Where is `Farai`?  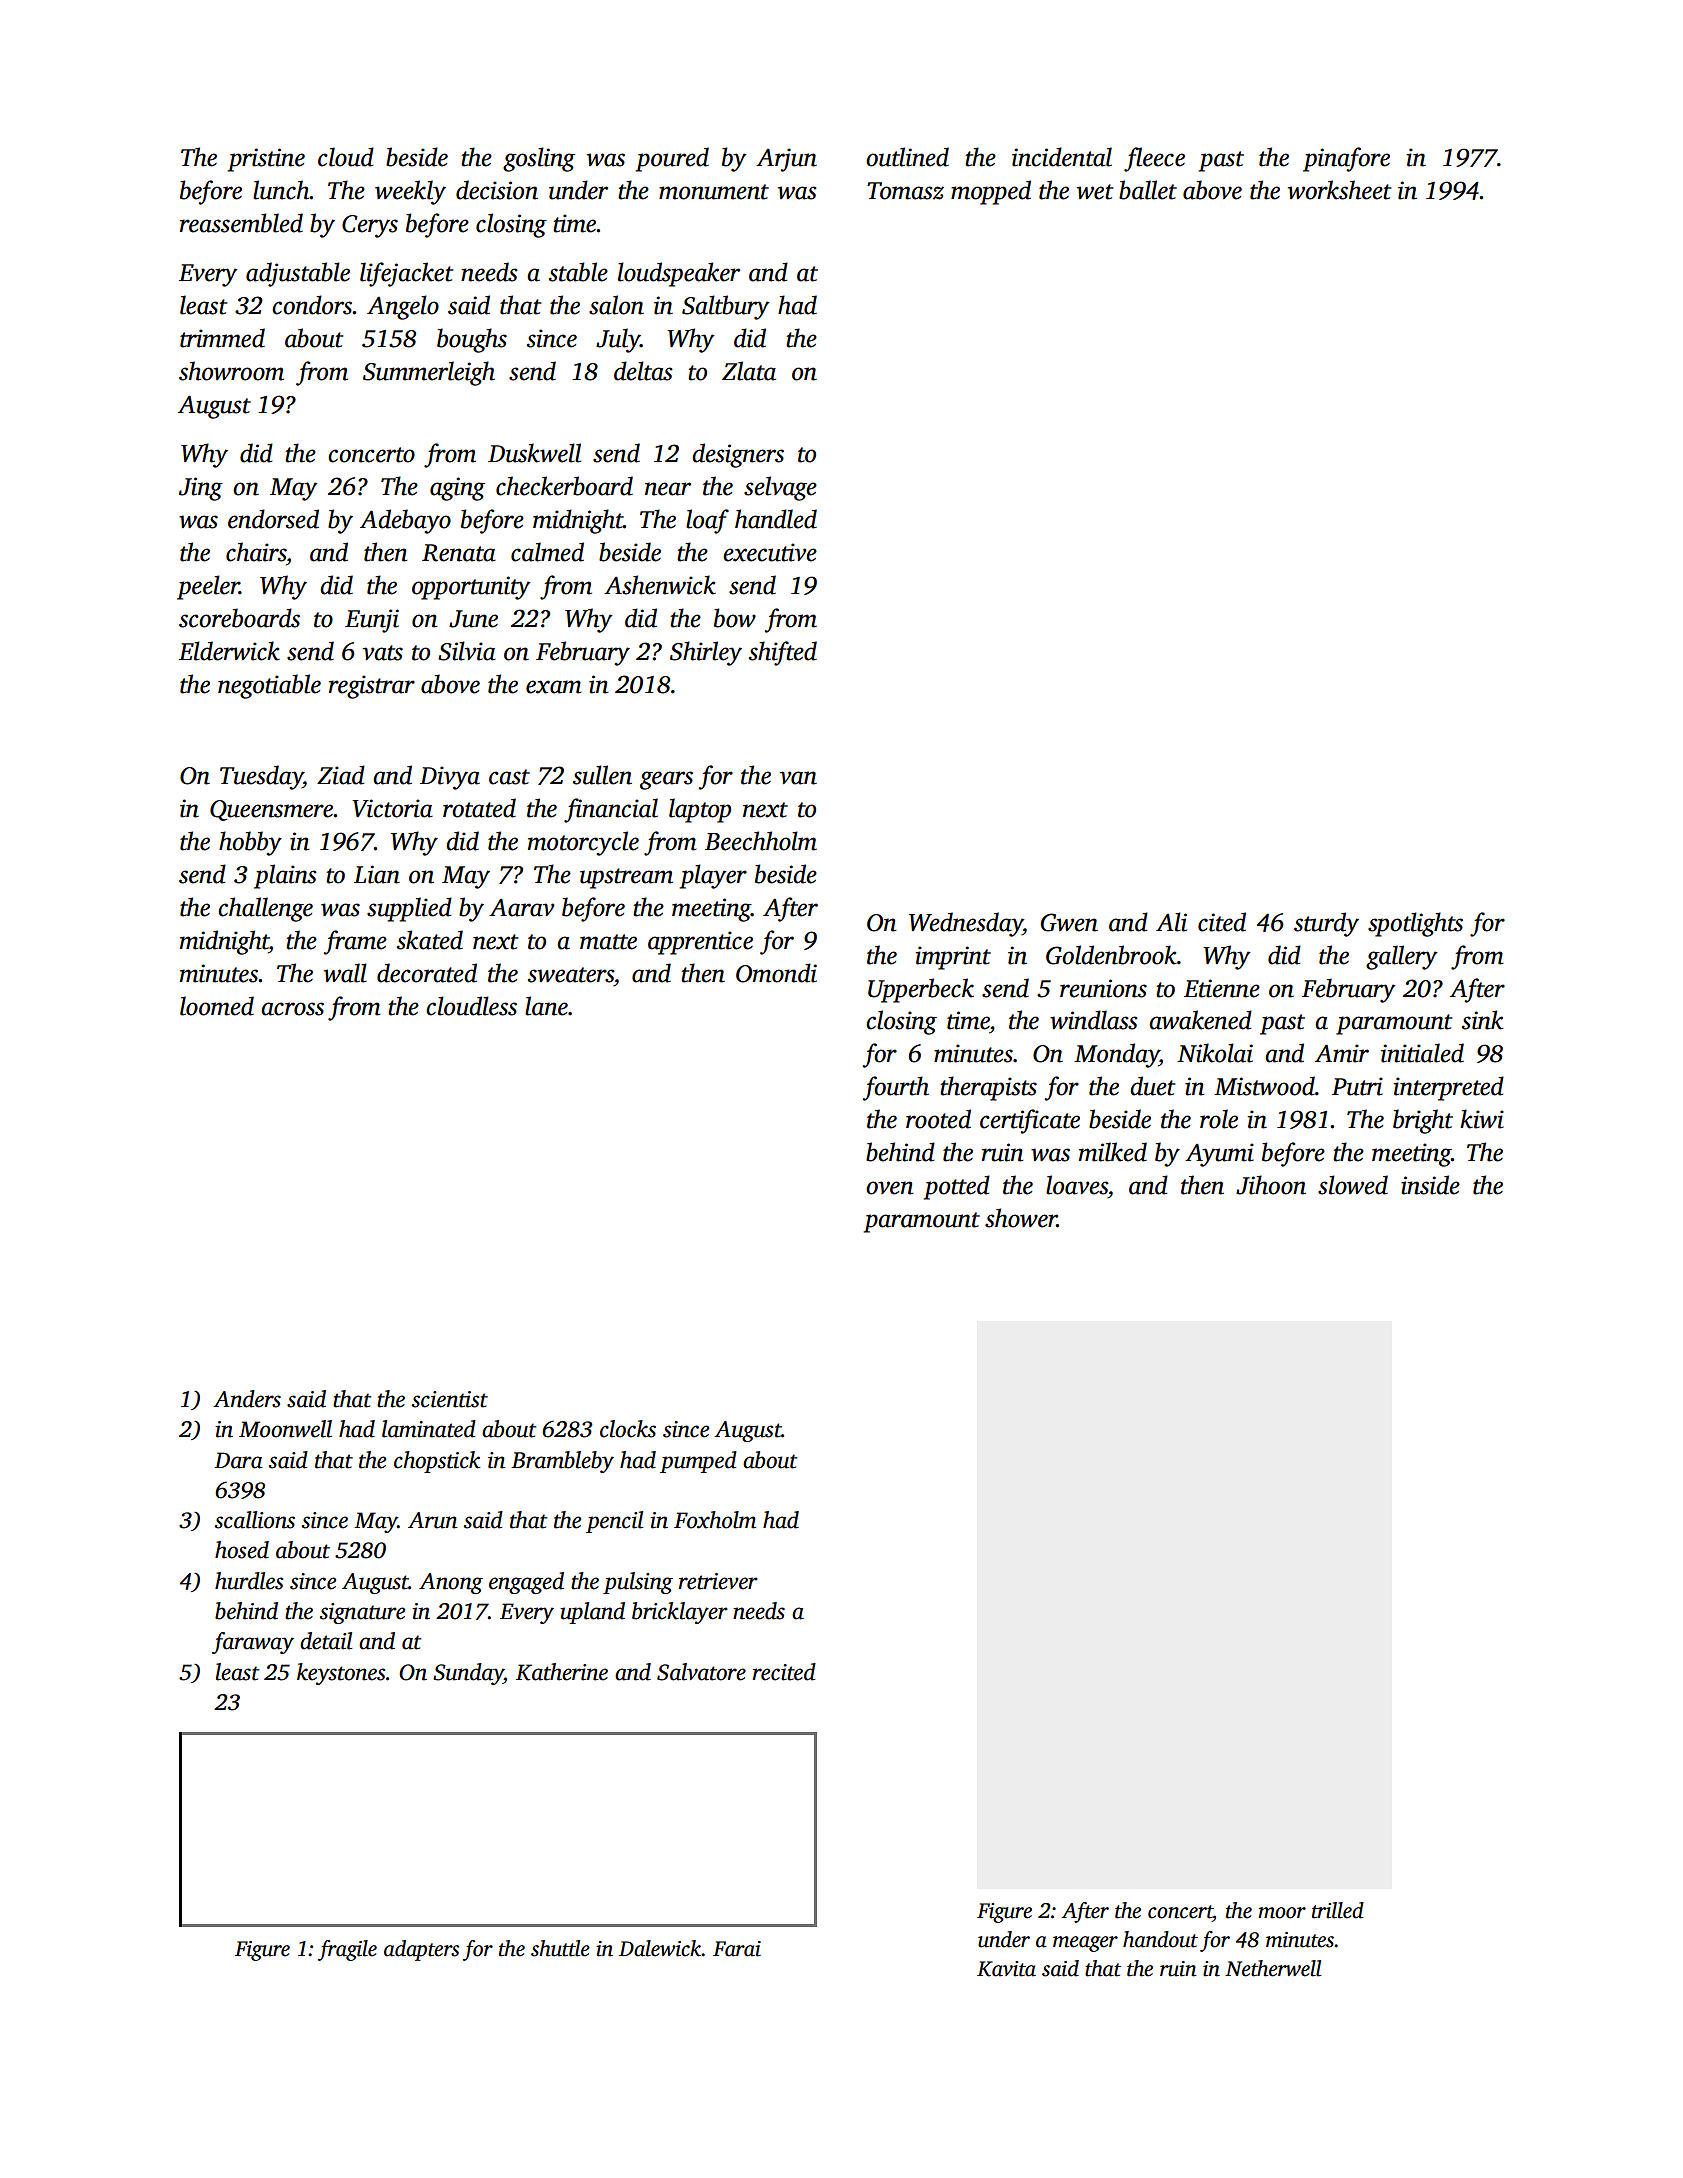
Farai is located at coordinates (737, 1949).
